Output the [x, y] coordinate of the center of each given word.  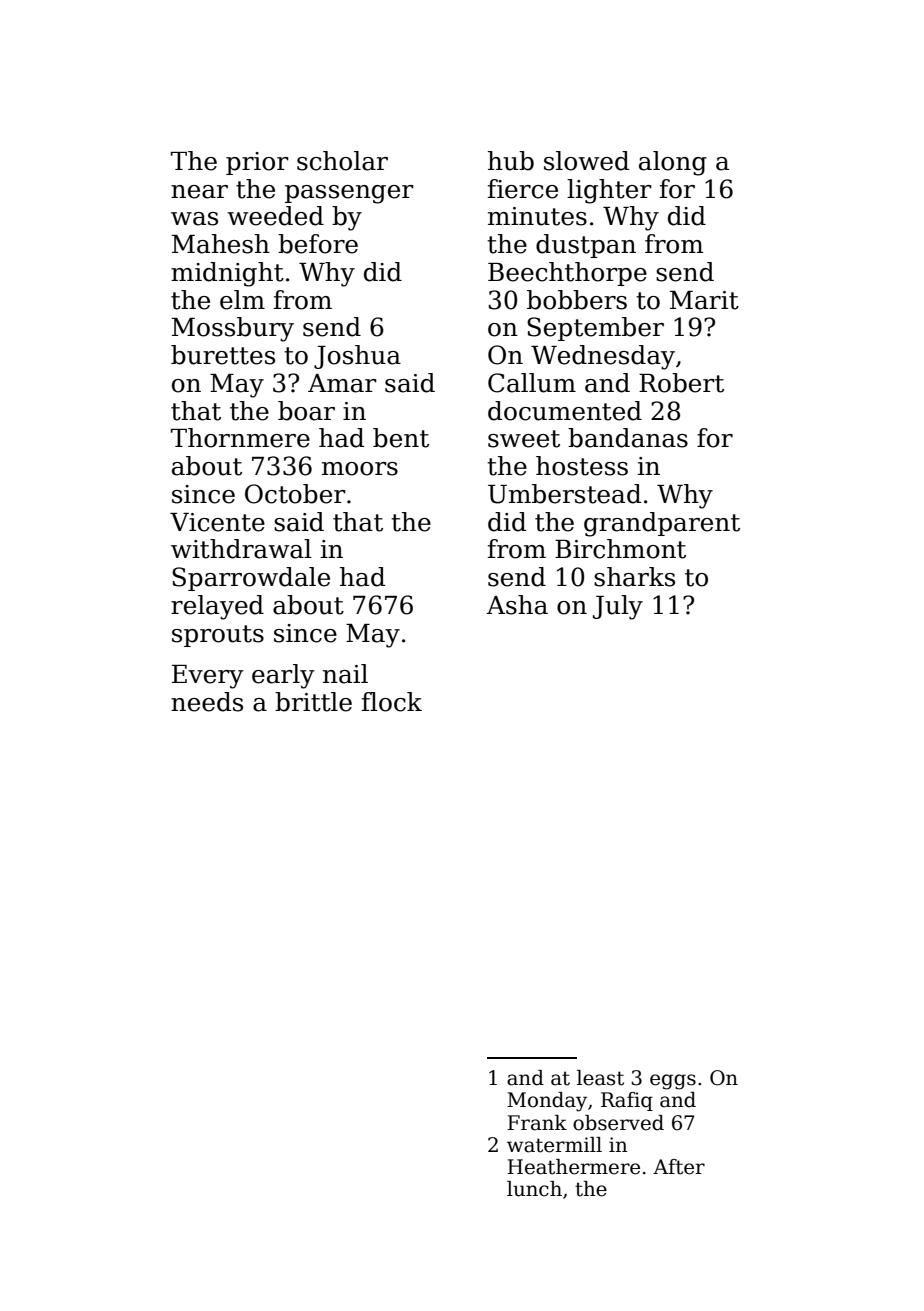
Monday [547, 1102]
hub [511, 161]
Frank [537, 1123]
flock [392, 702]
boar [306, 411]
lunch [534, 1189]
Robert [681, 383]
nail [345, 674]
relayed [217, 607]
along [673, 163]
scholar [342, 161]
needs [207, 702]
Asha [517, 605]
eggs [673, 1082]
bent [401, 438]
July [618, 607]
